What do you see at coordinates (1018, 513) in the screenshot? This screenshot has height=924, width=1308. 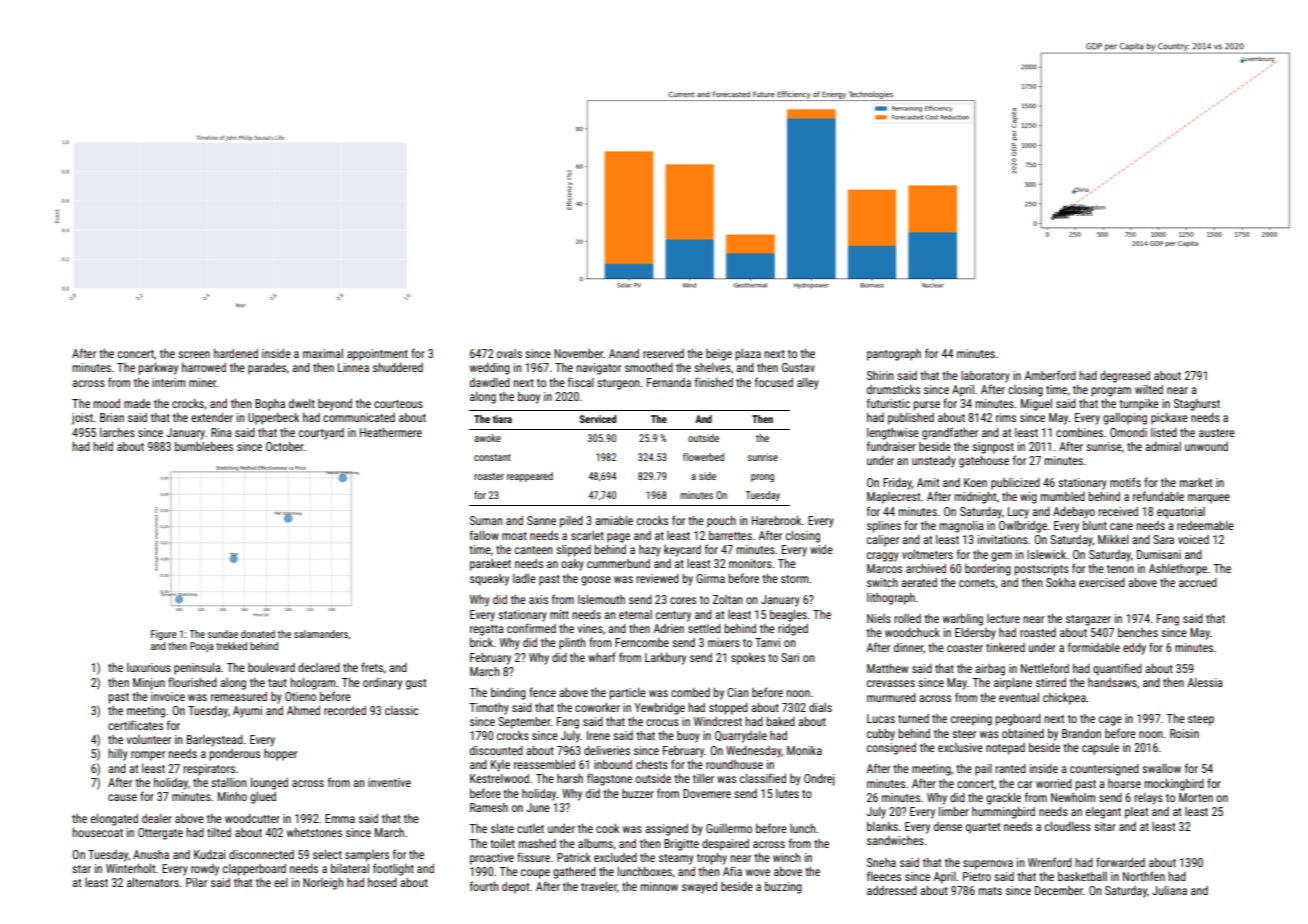 I see `Lucy` at bounding box center [1018, 513].
